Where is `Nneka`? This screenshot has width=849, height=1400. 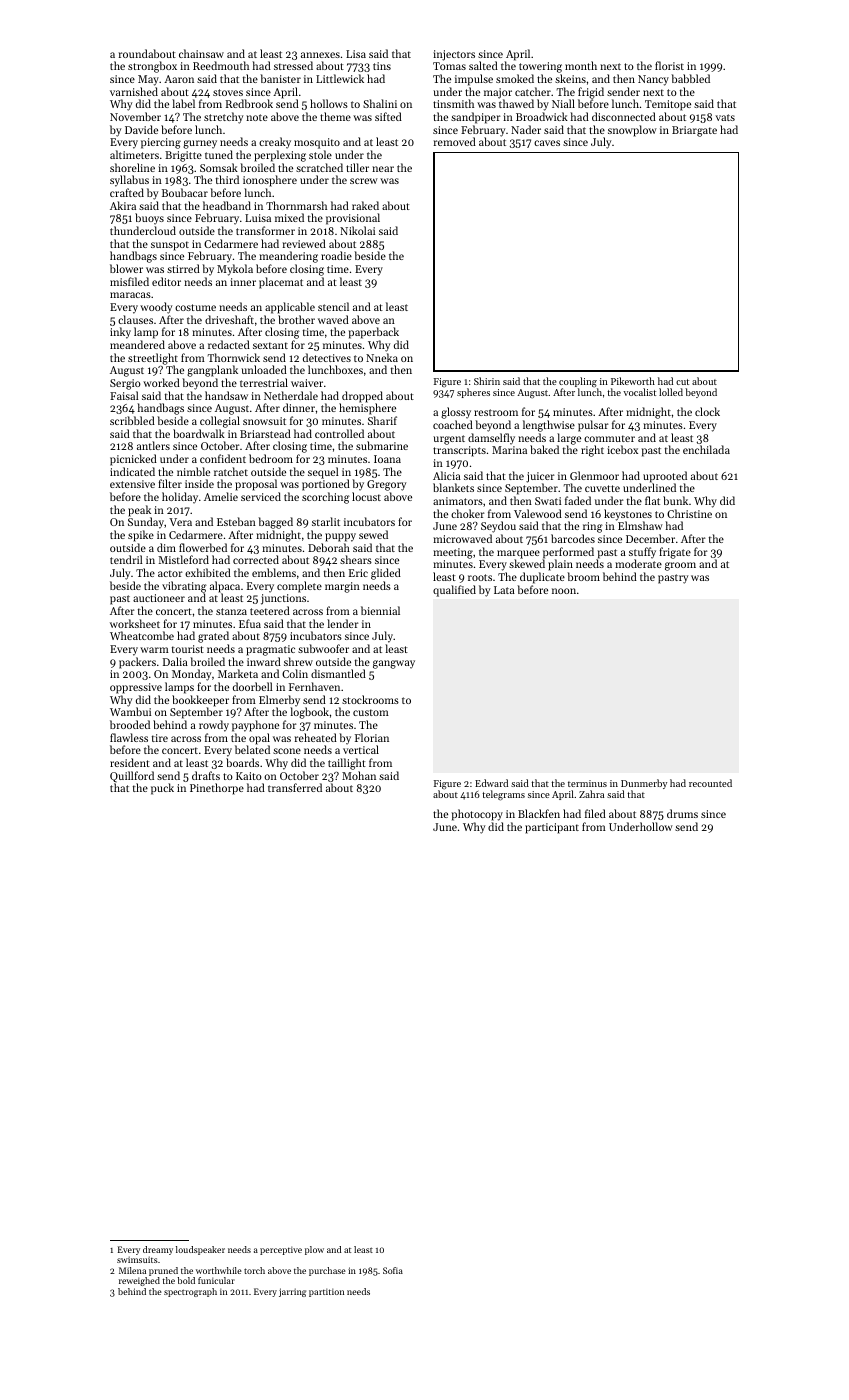
Nneka is located at coordinates (382, 357).
